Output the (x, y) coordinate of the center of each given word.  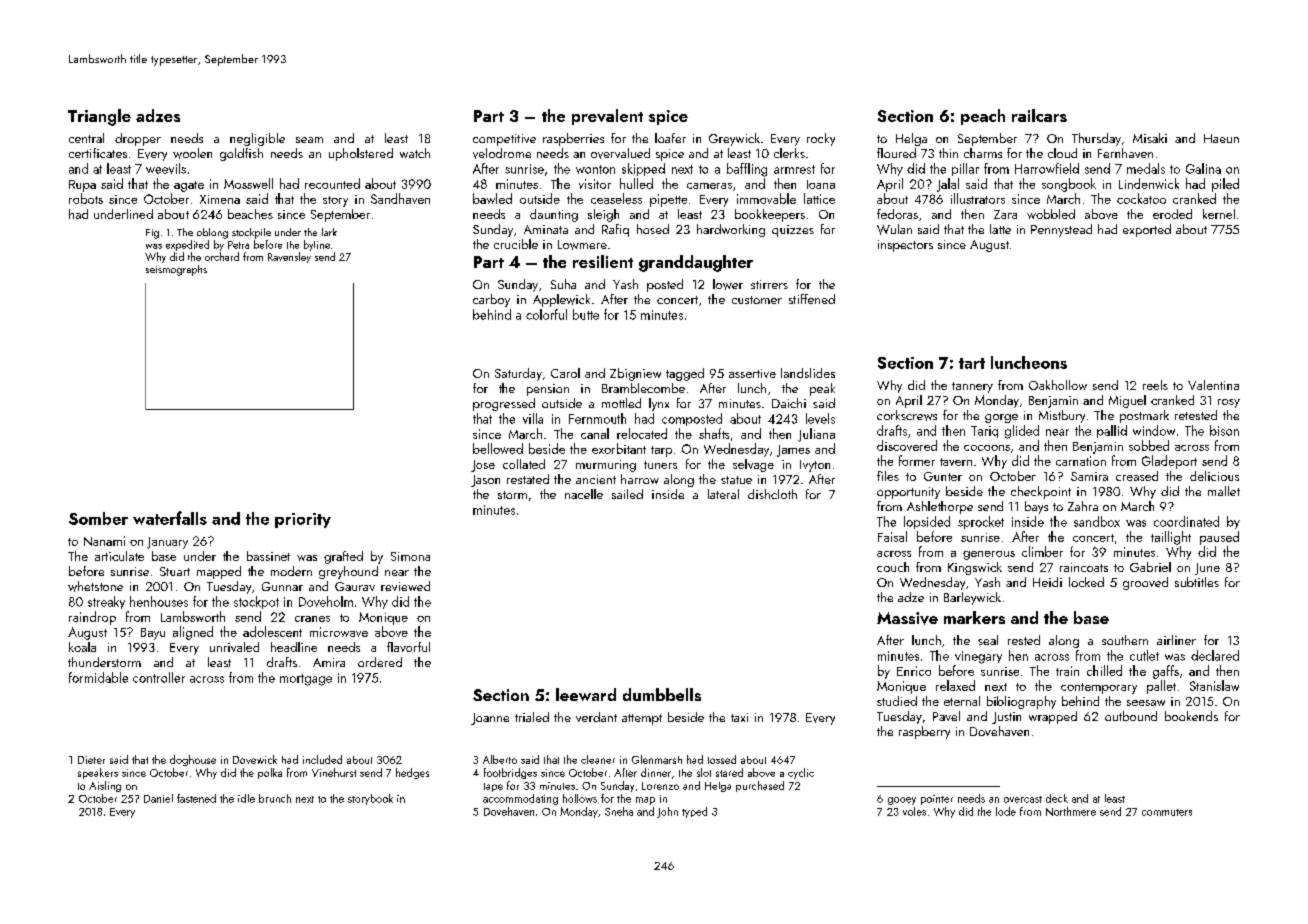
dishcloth (772, 494)
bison (1224, 430)
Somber (98, 518)
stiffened (812, 299)
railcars (1039, 115)
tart (972, 363)
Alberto (500, 759)
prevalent (607, 117)
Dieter (91, 760)
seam (309, 140)
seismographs (176, 270)
